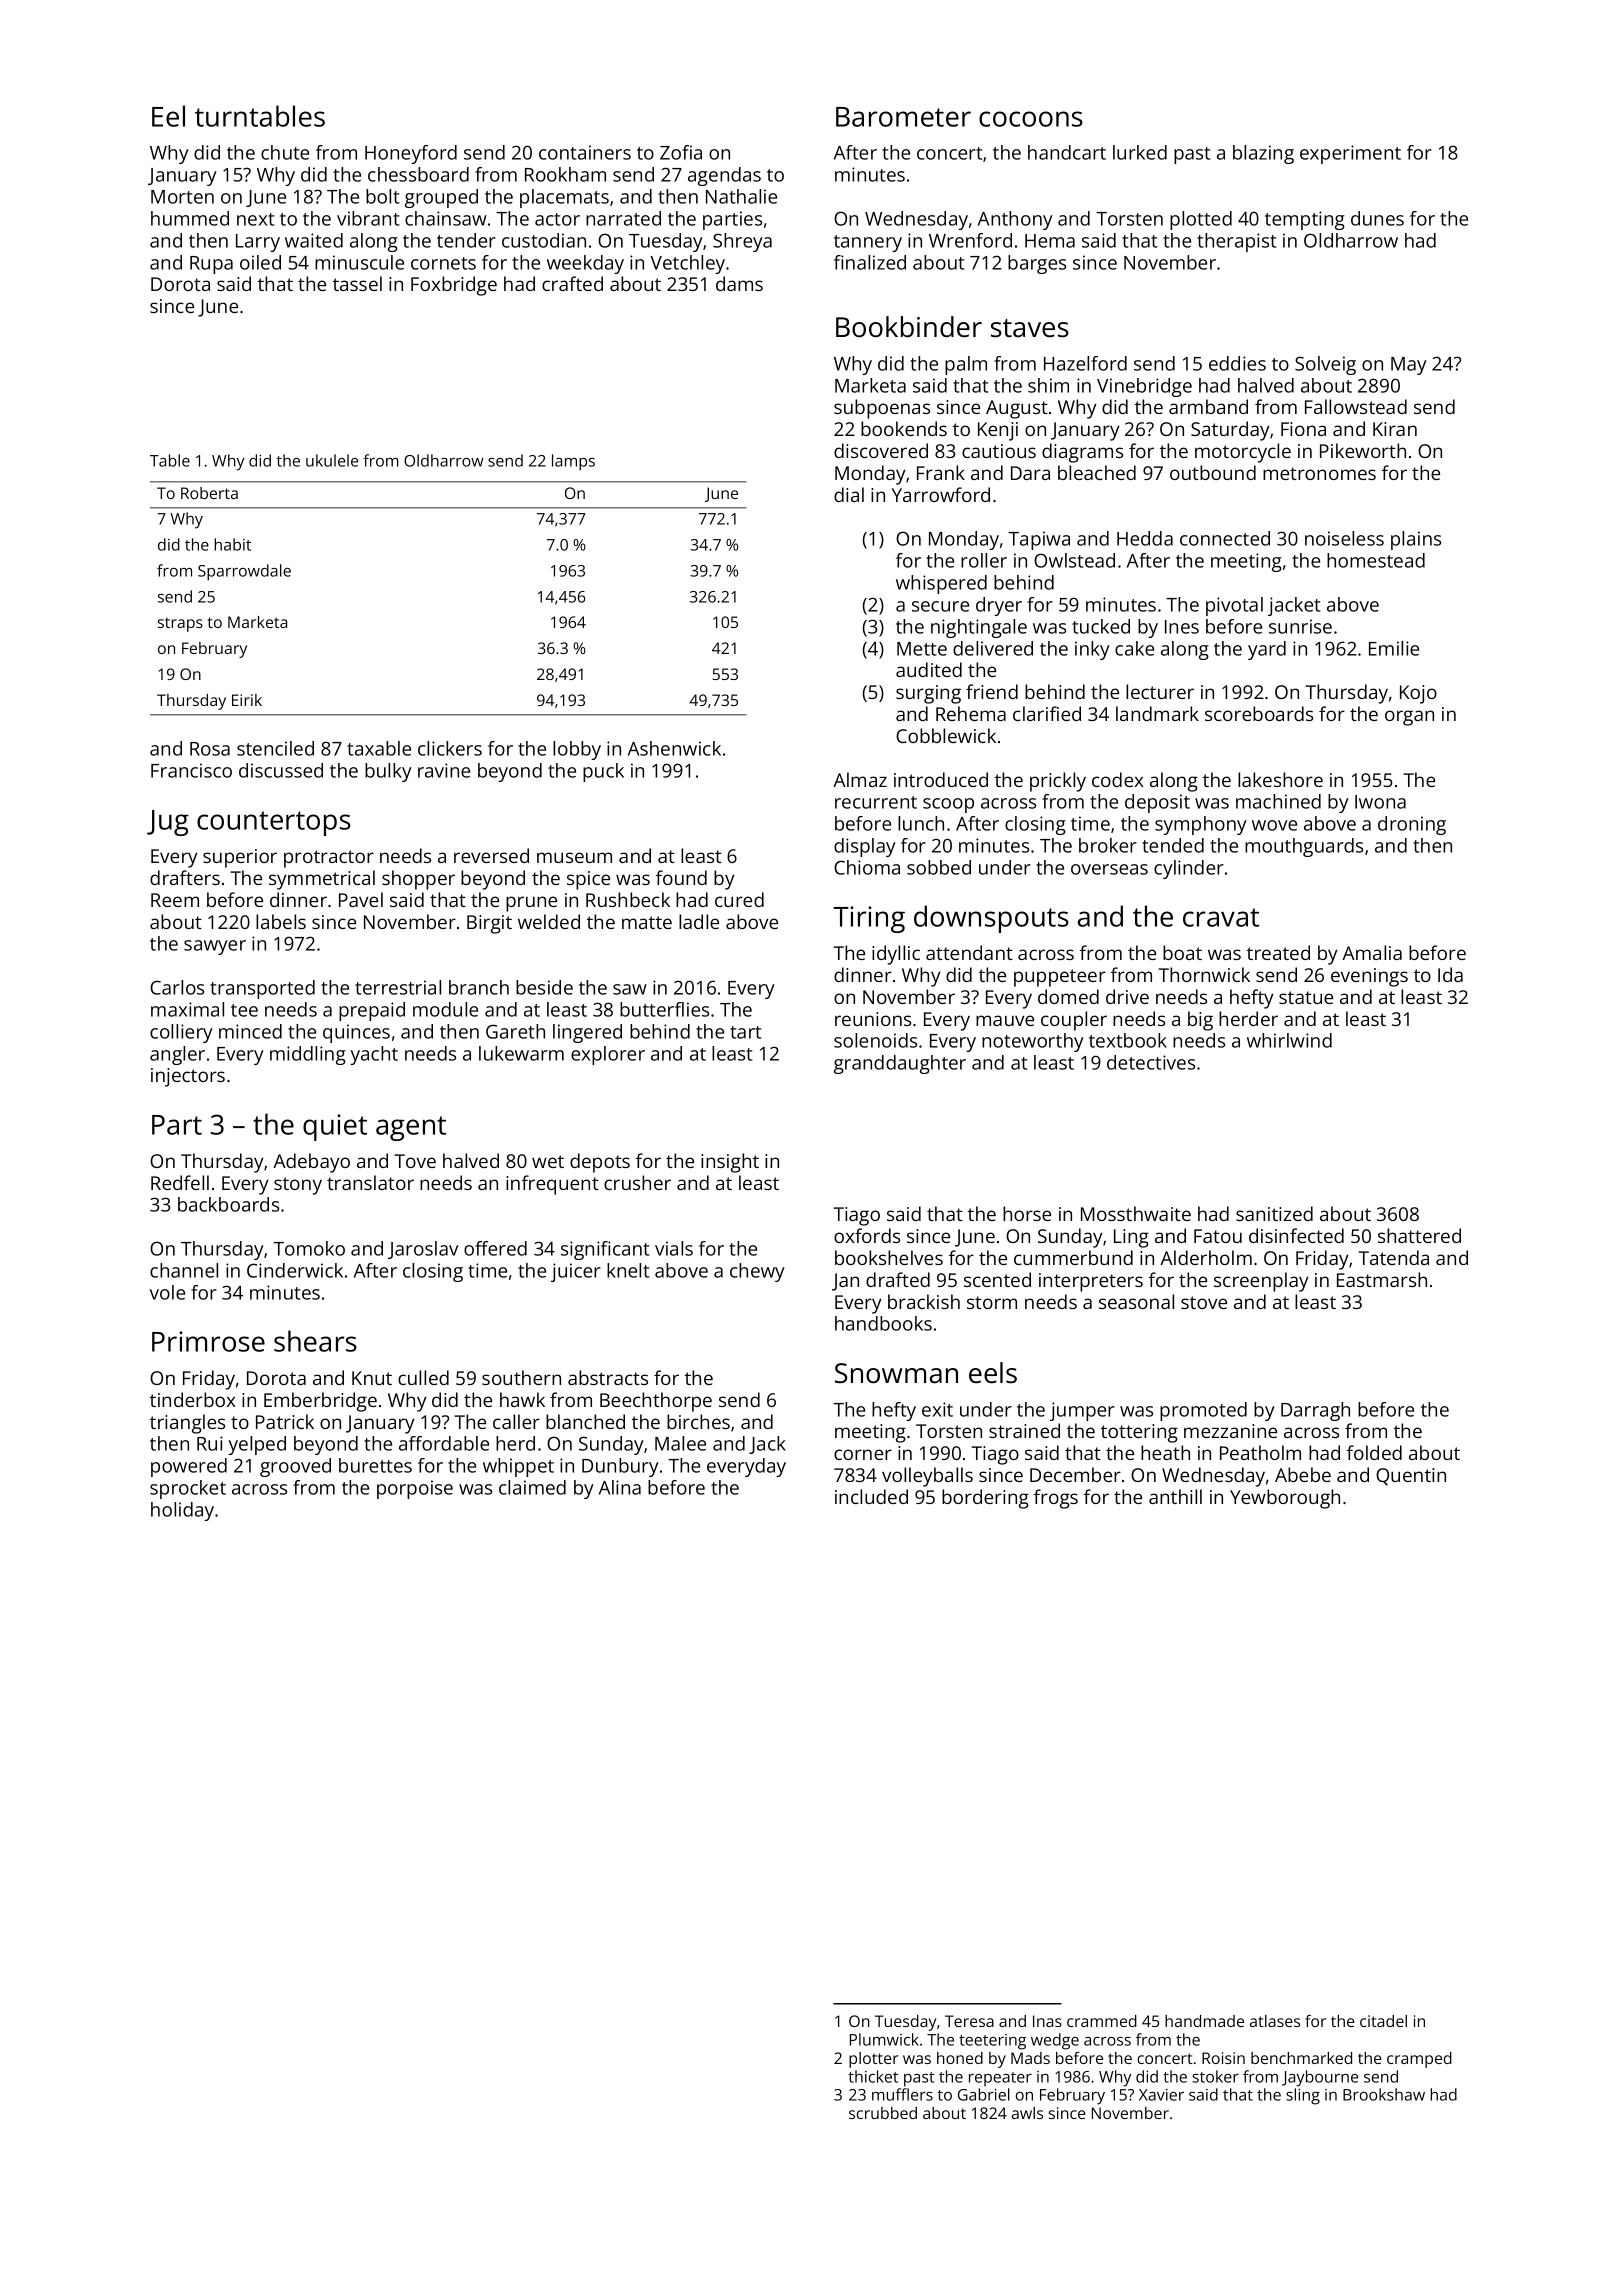  Describe the element at coordinates (1033, 1042) in the document. I see `noteworthy` at that location.
